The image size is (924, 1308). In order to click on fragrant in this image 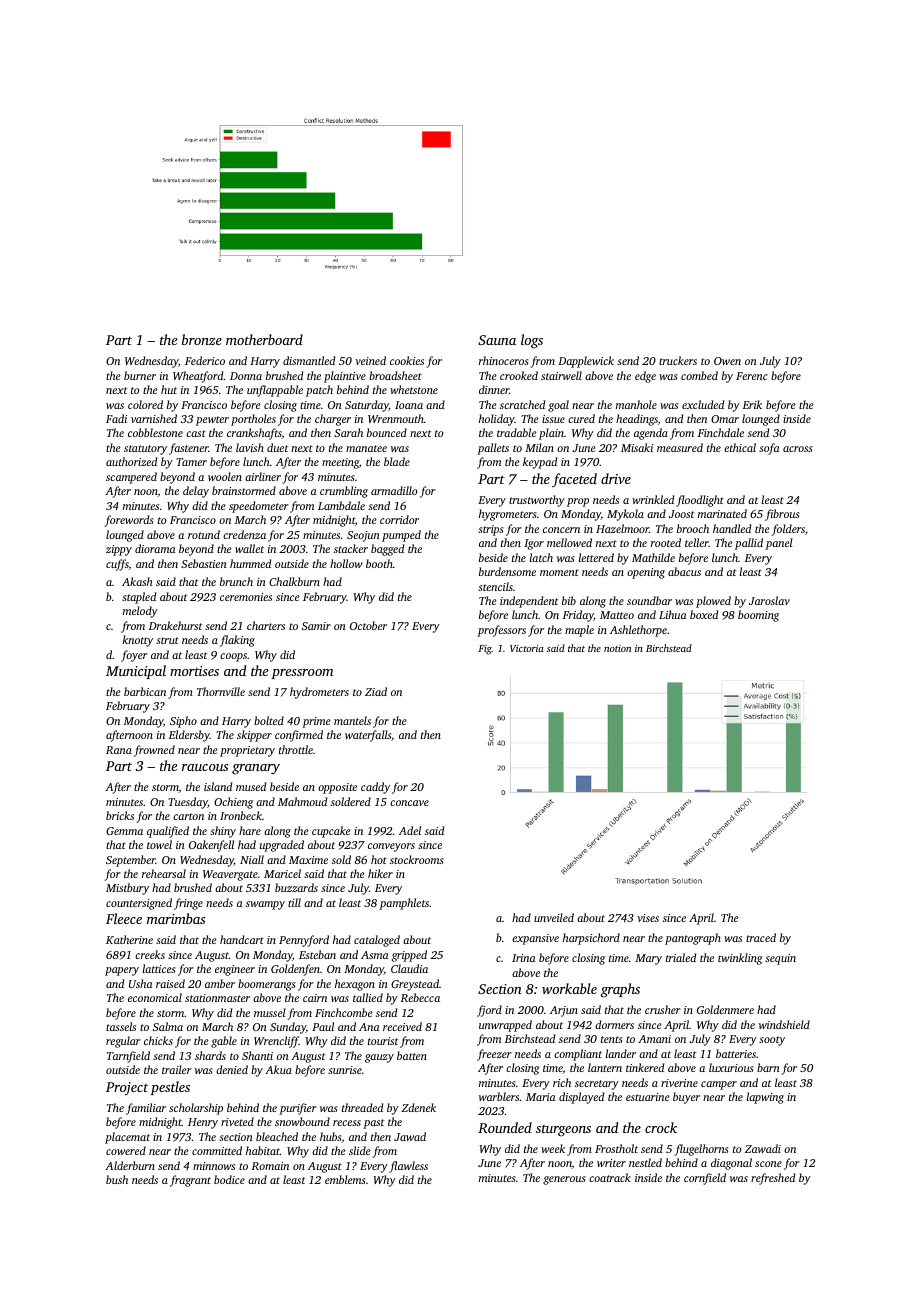, I will do `click(190, 1181)`.
